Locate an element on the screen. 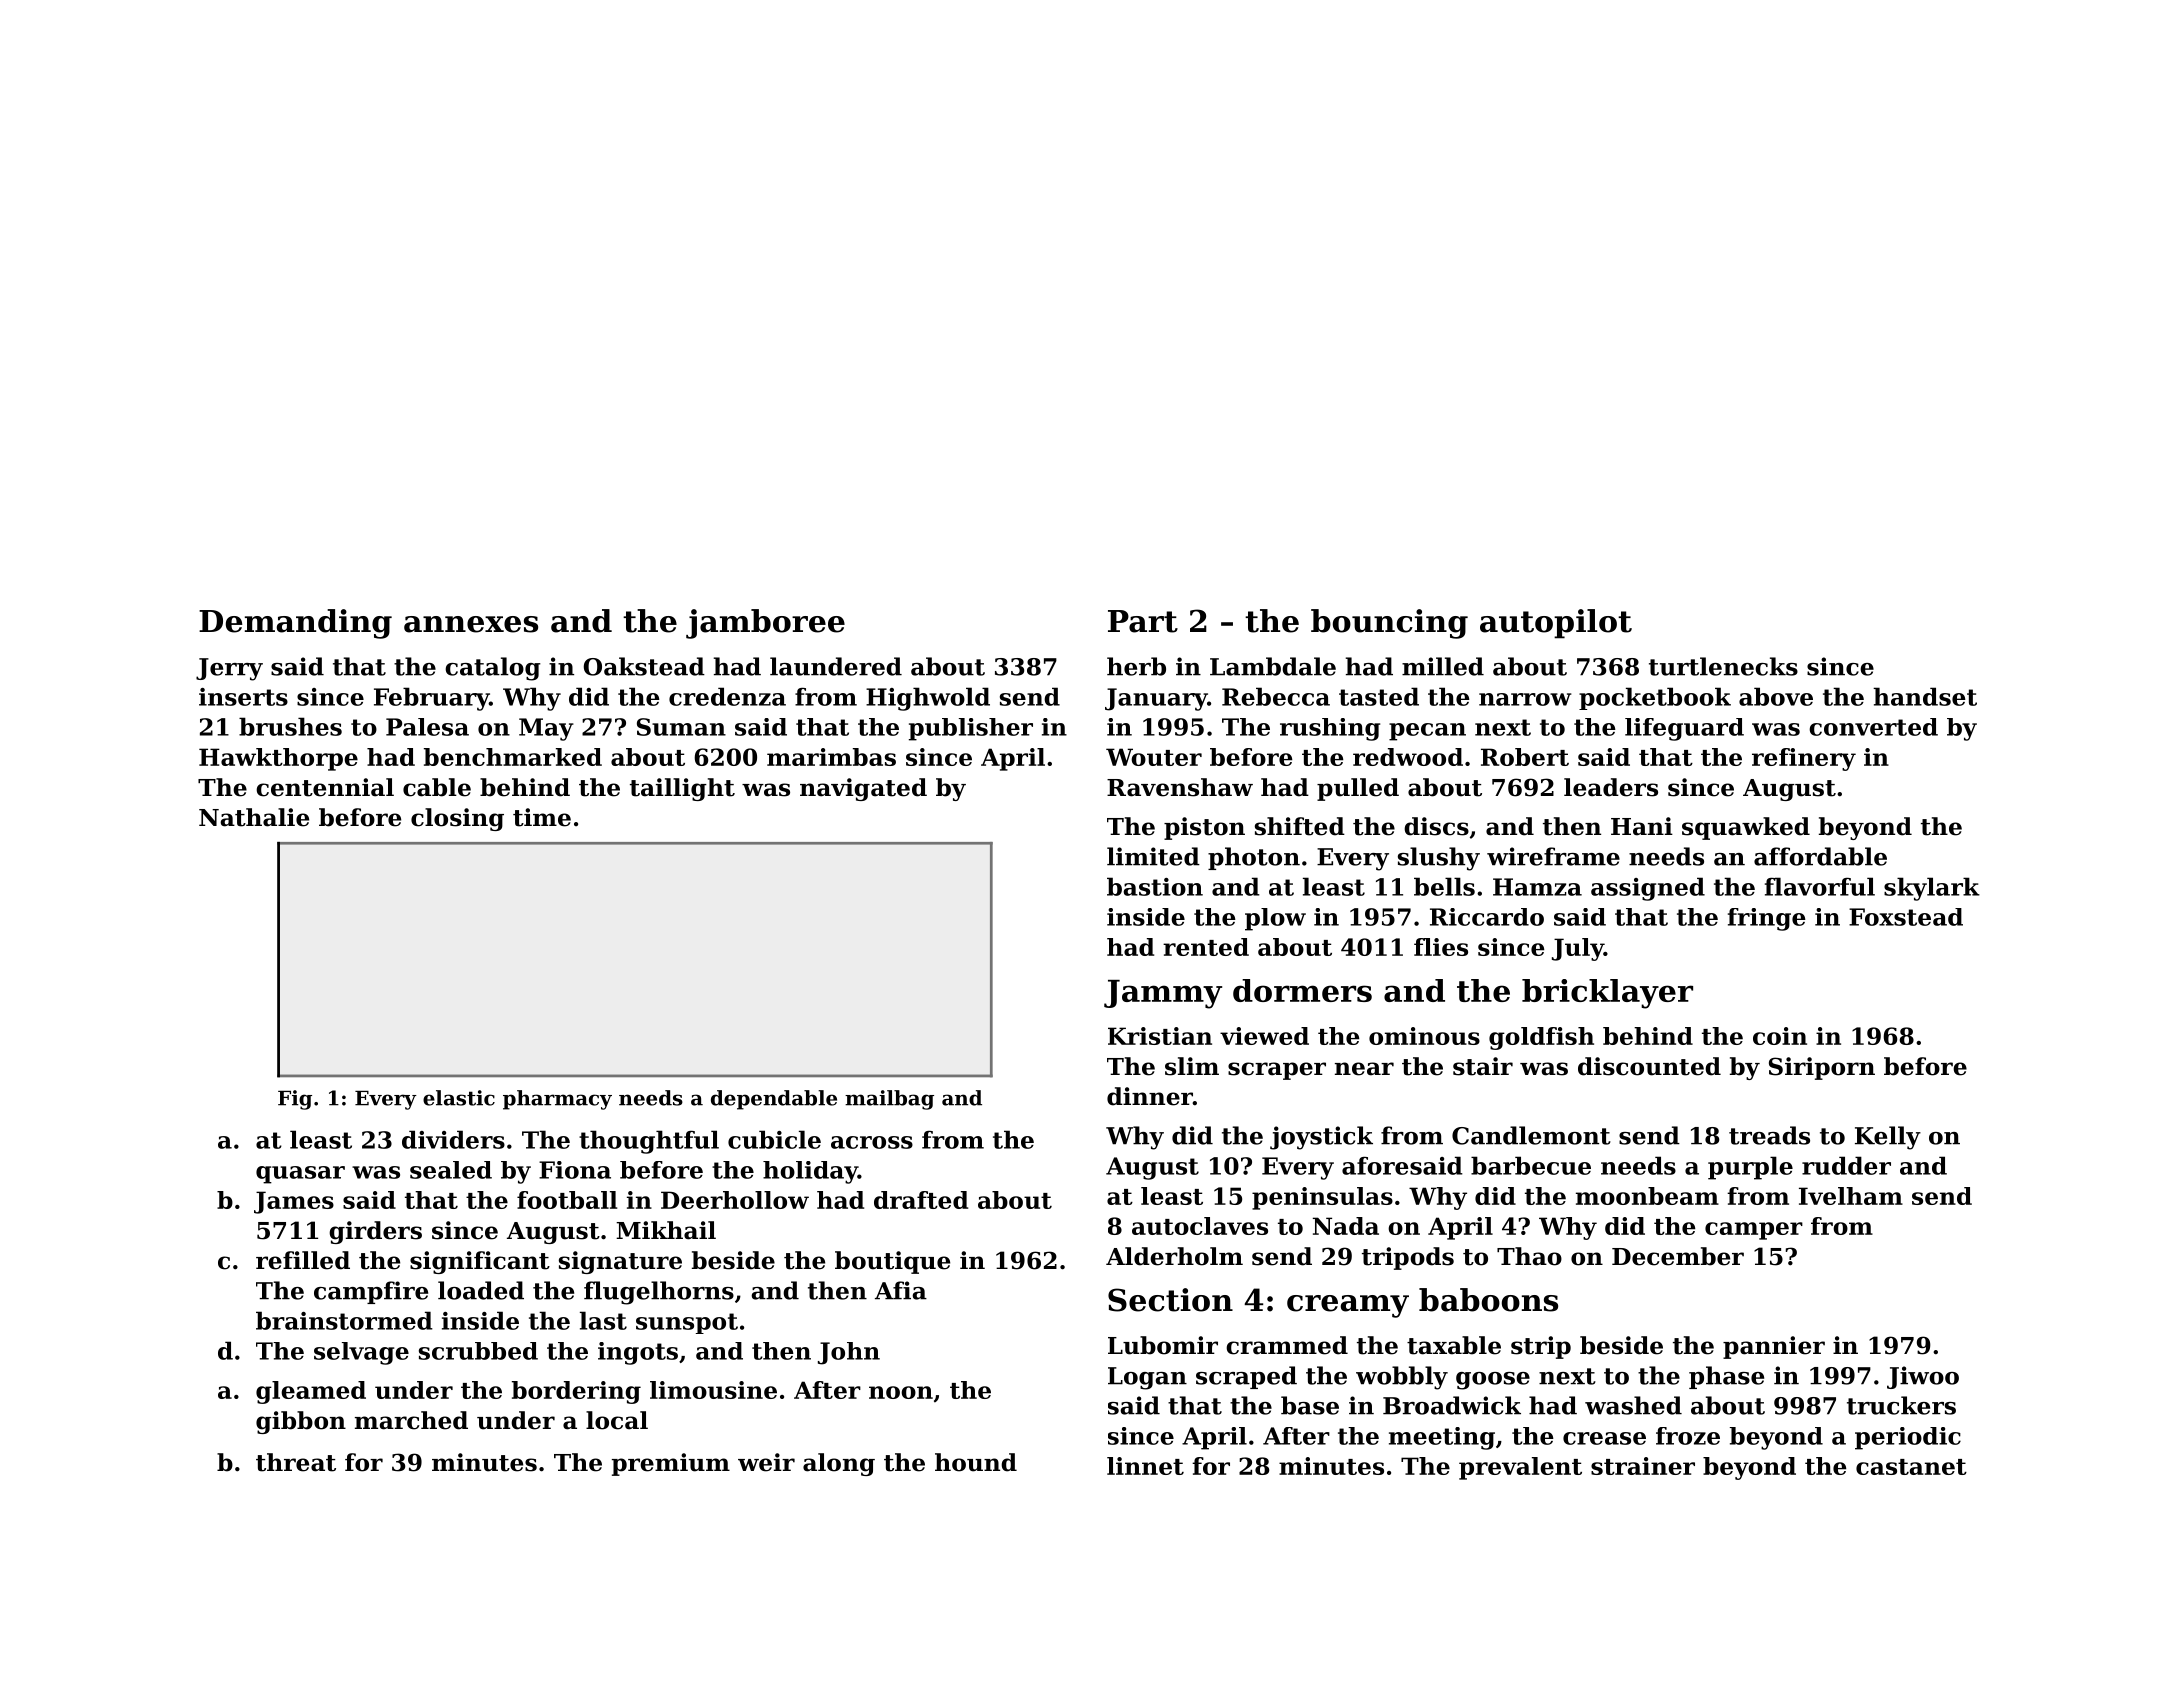  autopilot is located at coordinates (1556, 624).
